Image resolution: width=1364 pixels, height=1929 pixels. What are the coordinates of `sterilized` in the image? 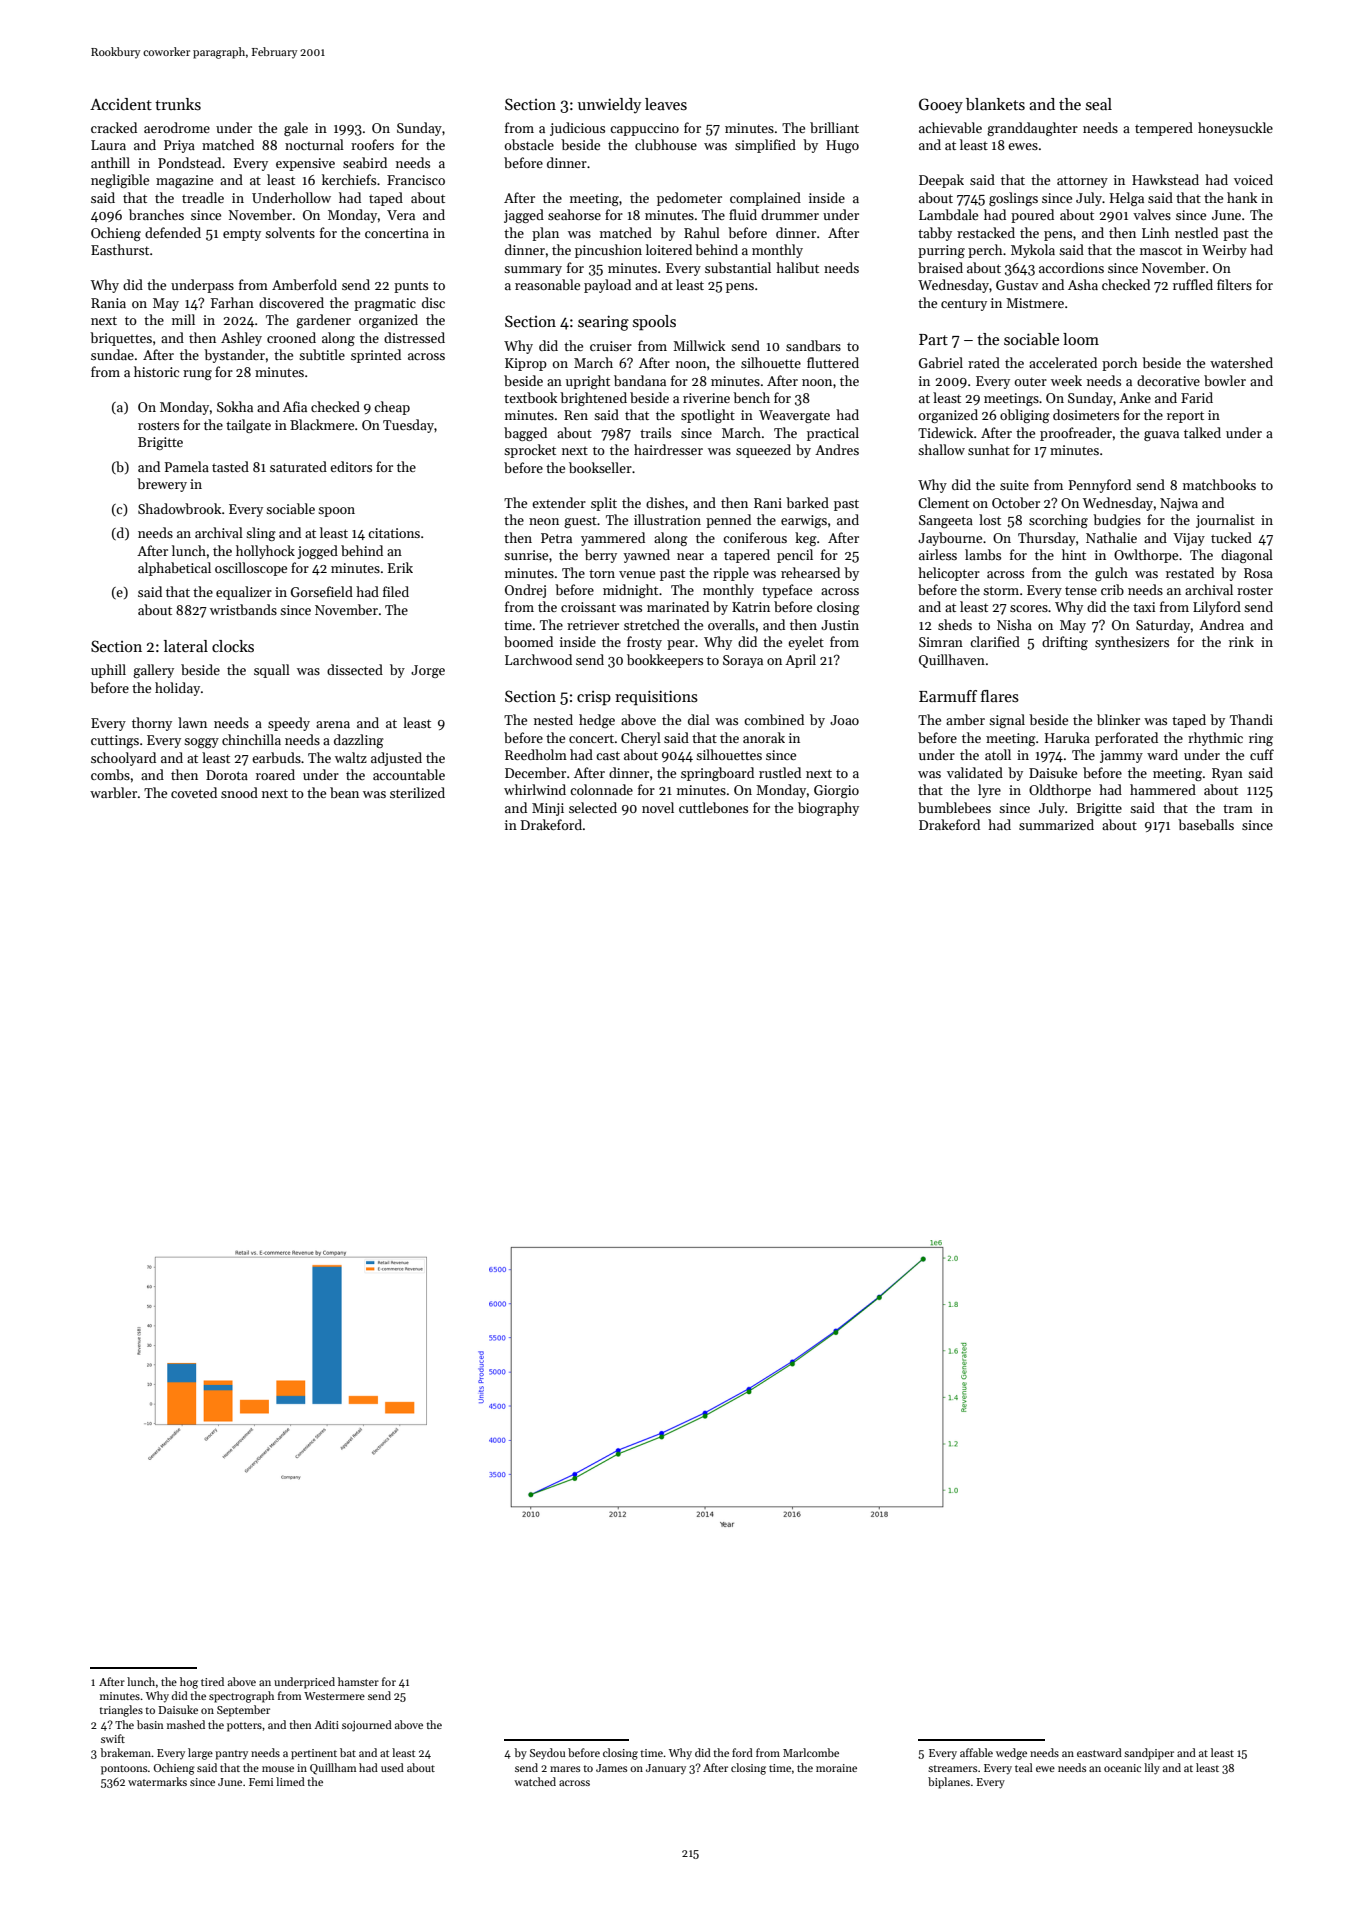 It's located at (417, 792).
